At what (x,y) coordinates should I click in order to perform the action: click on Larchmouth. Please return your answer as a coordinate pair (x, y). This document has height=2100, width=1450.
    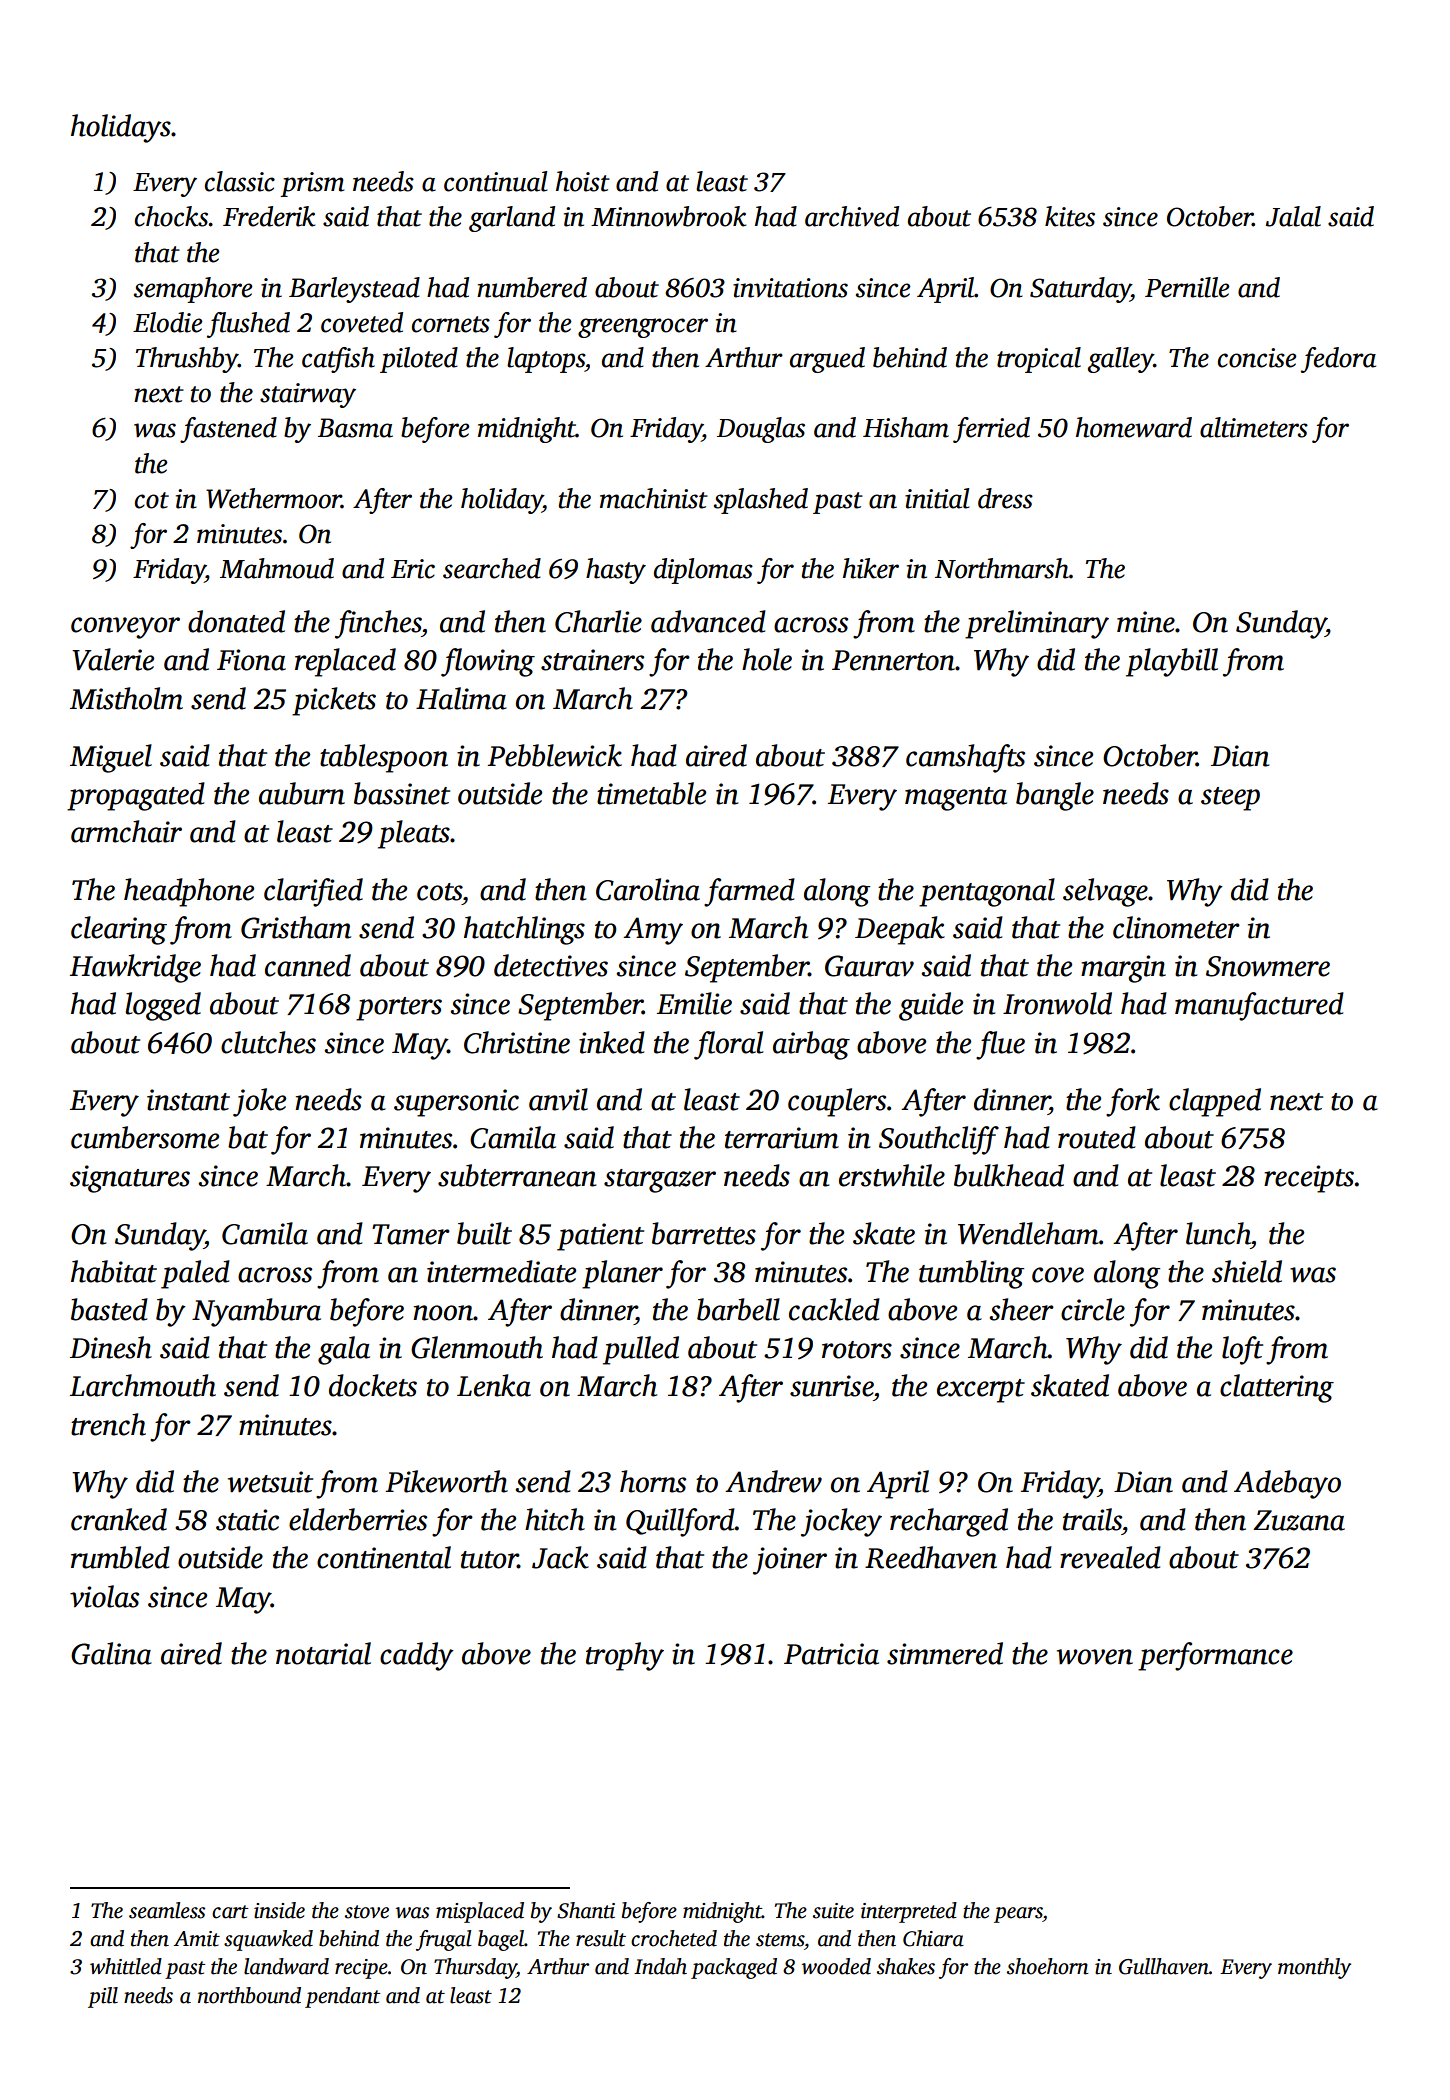
    Looking at the image, I should click on (143, 1385).
